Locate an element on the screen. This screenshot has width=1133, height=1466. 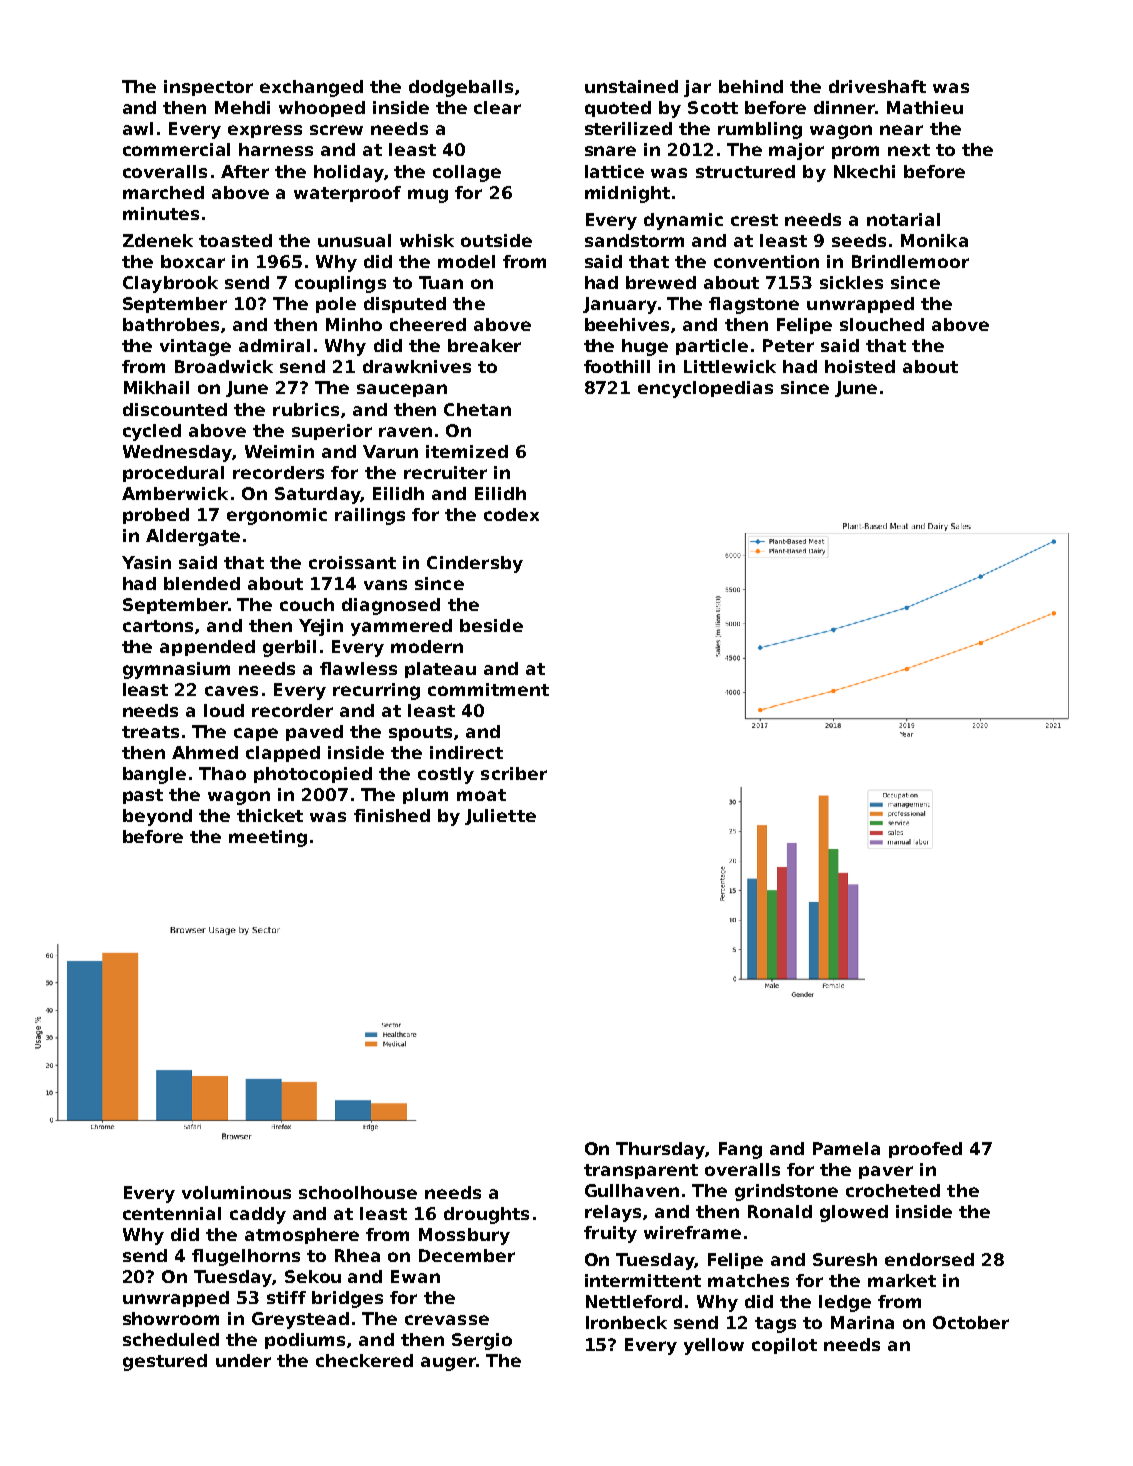
auger is located at coordinates (448, 1364).
